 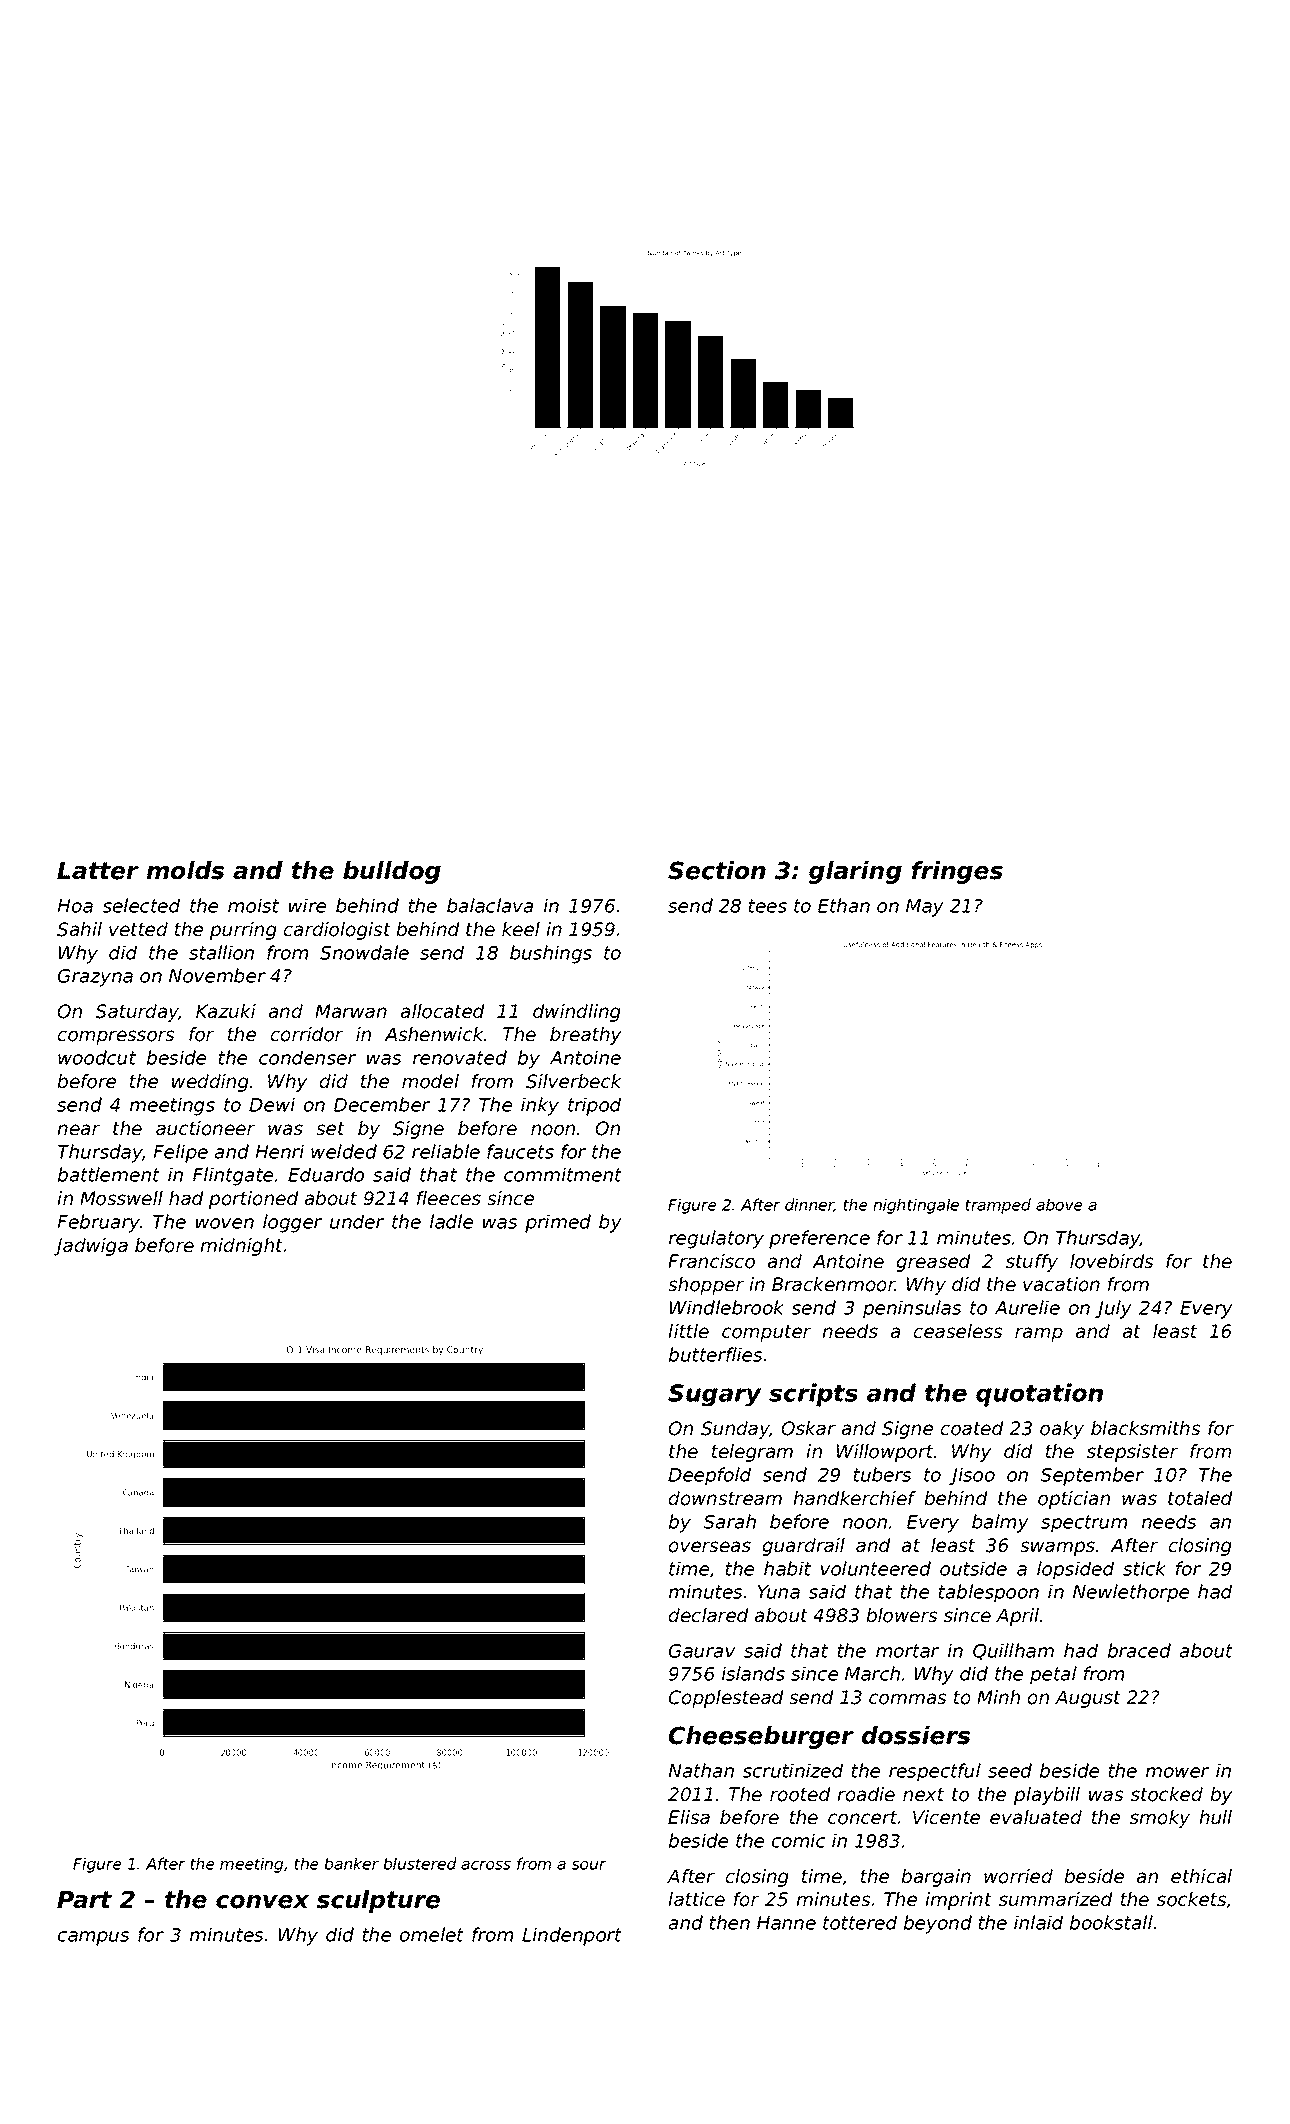 What do you see at coordinates (702, 1651) in the screenshot?
I see `Gaurav` at bounding box center [702, 1651].
